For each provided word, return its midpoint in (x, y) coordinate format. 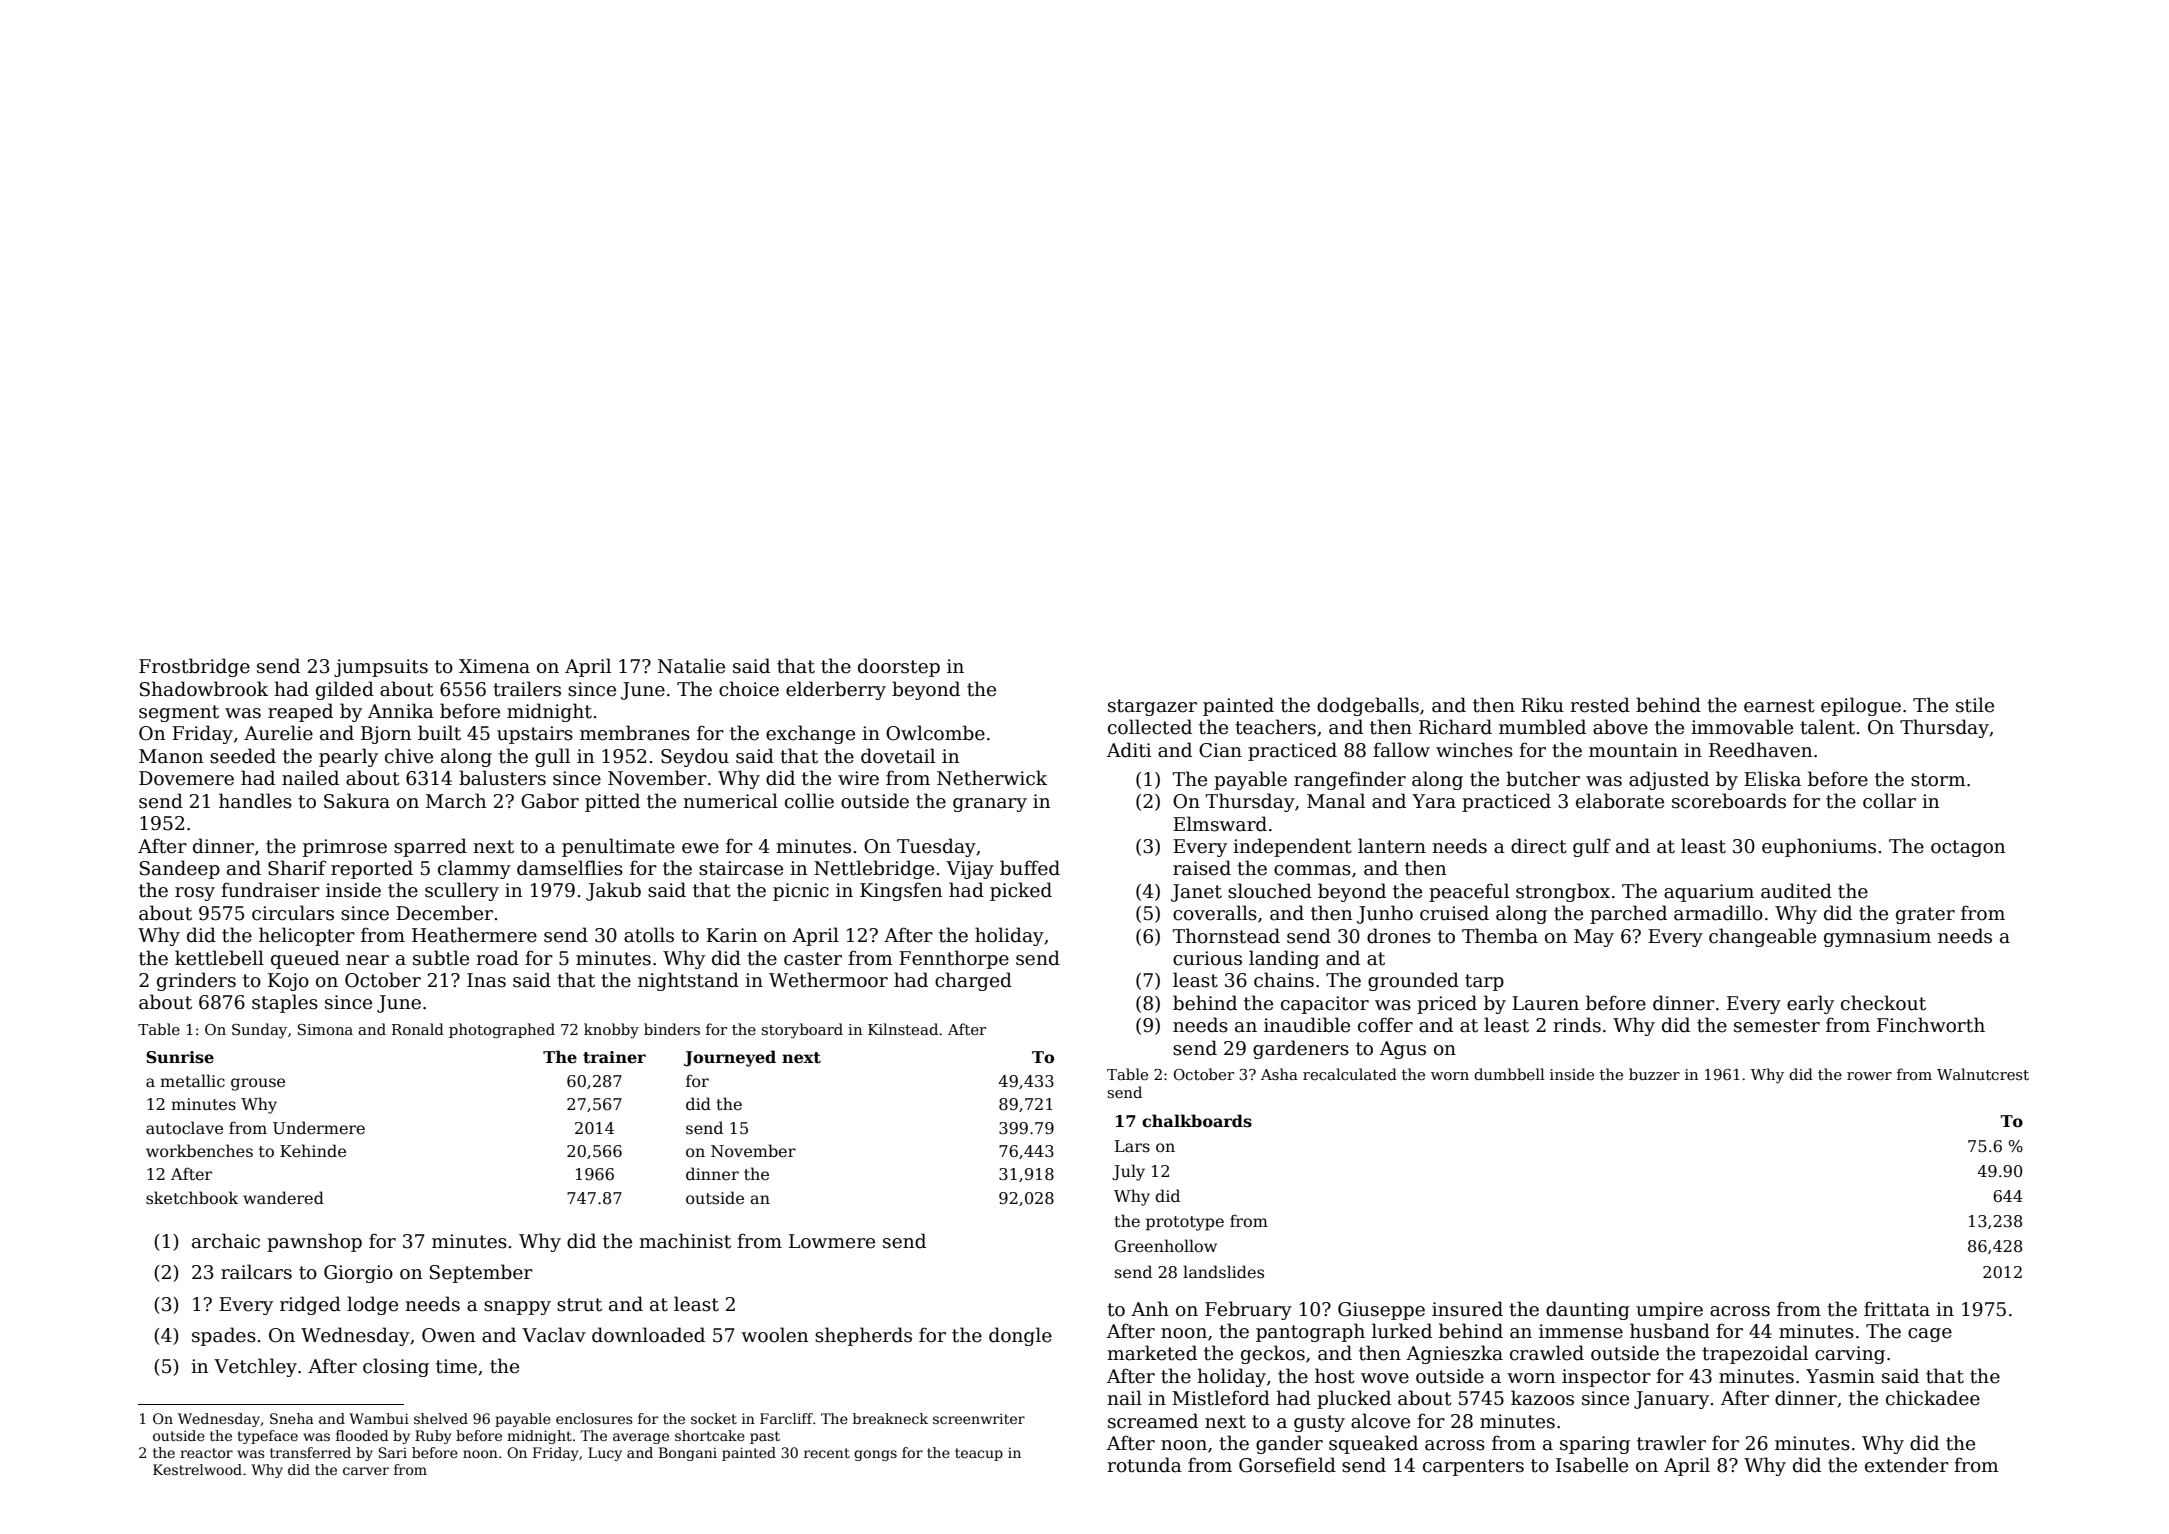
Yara (1434, 801)
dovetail (898, 756)
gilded (345, 690)
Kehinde (313, 1151)
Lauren (1545, 1003)
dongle (1020, 1336)
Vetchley (255, 1367)
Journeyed (730, 1058)
